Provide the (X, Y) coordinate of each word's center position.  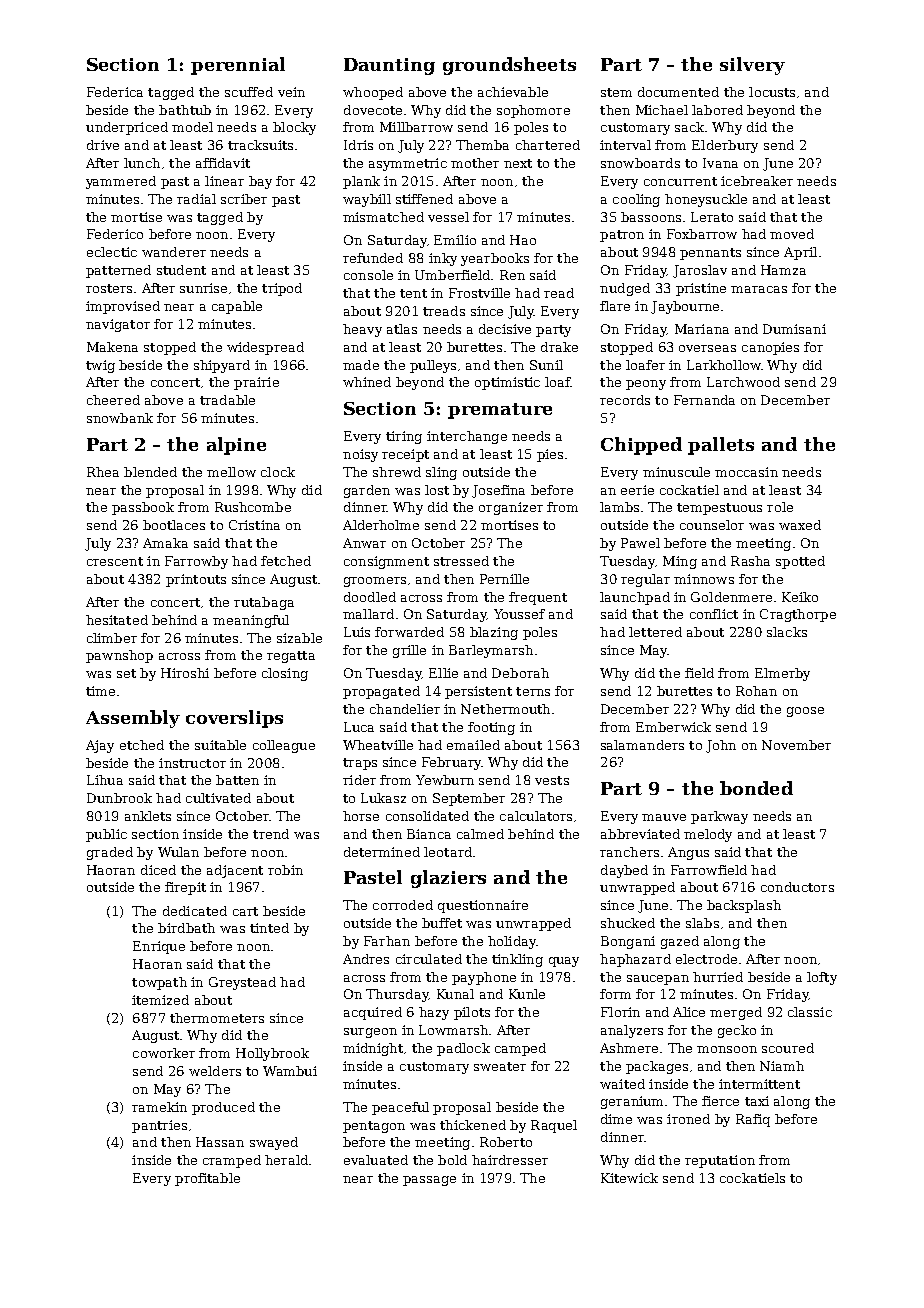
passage (429, 1181)
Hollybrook (272, 1054)
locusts (772, 92)
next (518, 163)
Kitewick (629, 1178)
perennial (238, 66)
